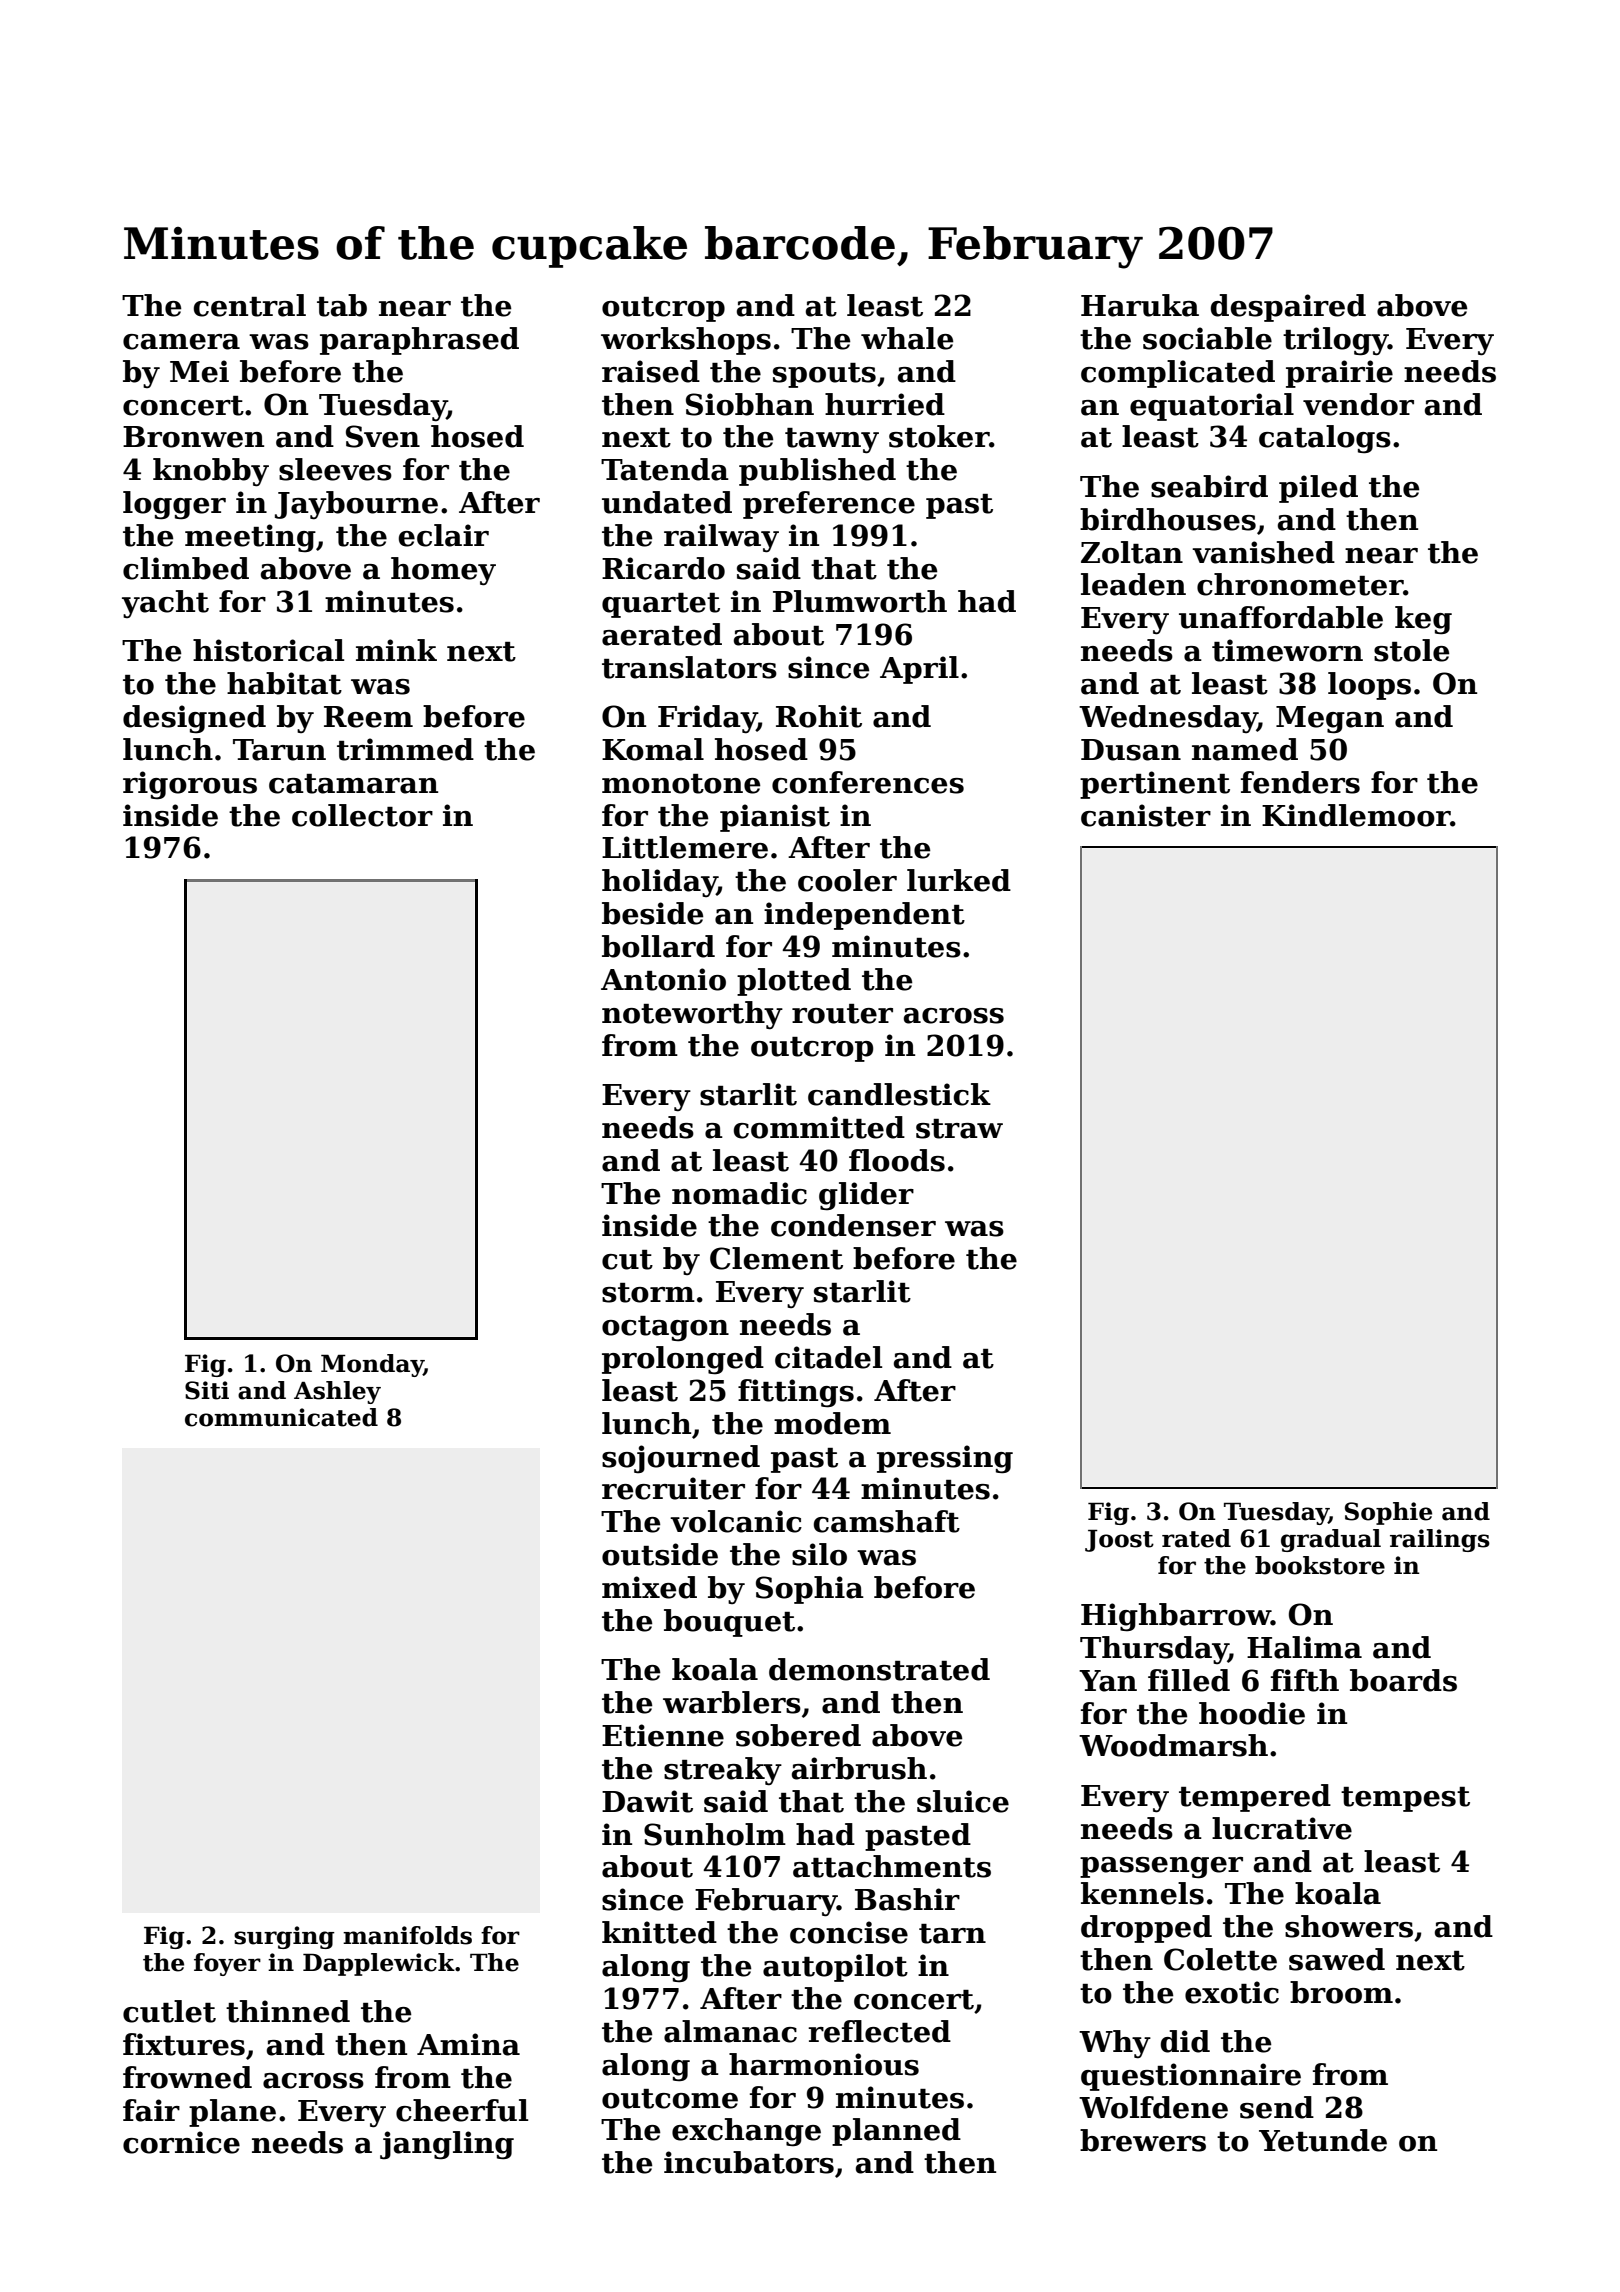 The height and width of the document is (2292, 1620). I want to click on jangling, so click(447, 2145).
